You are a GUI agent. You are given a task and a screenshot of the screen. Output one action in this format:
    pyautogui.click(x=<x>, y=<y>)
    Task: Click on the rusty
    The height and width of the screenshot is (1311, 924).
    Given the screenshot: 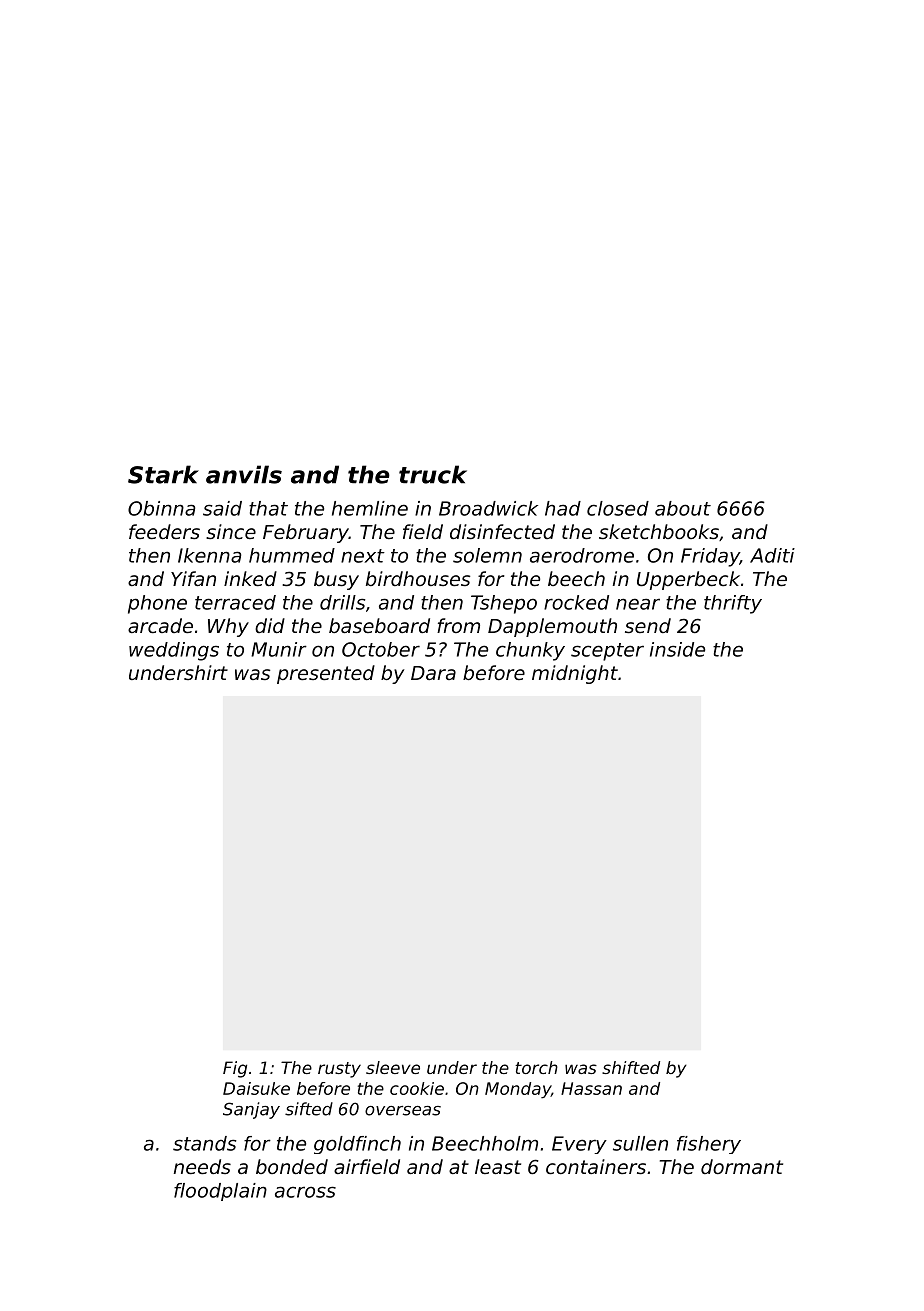 What is the action you would take?
    pyautogui.click(x=339, y=1070)
